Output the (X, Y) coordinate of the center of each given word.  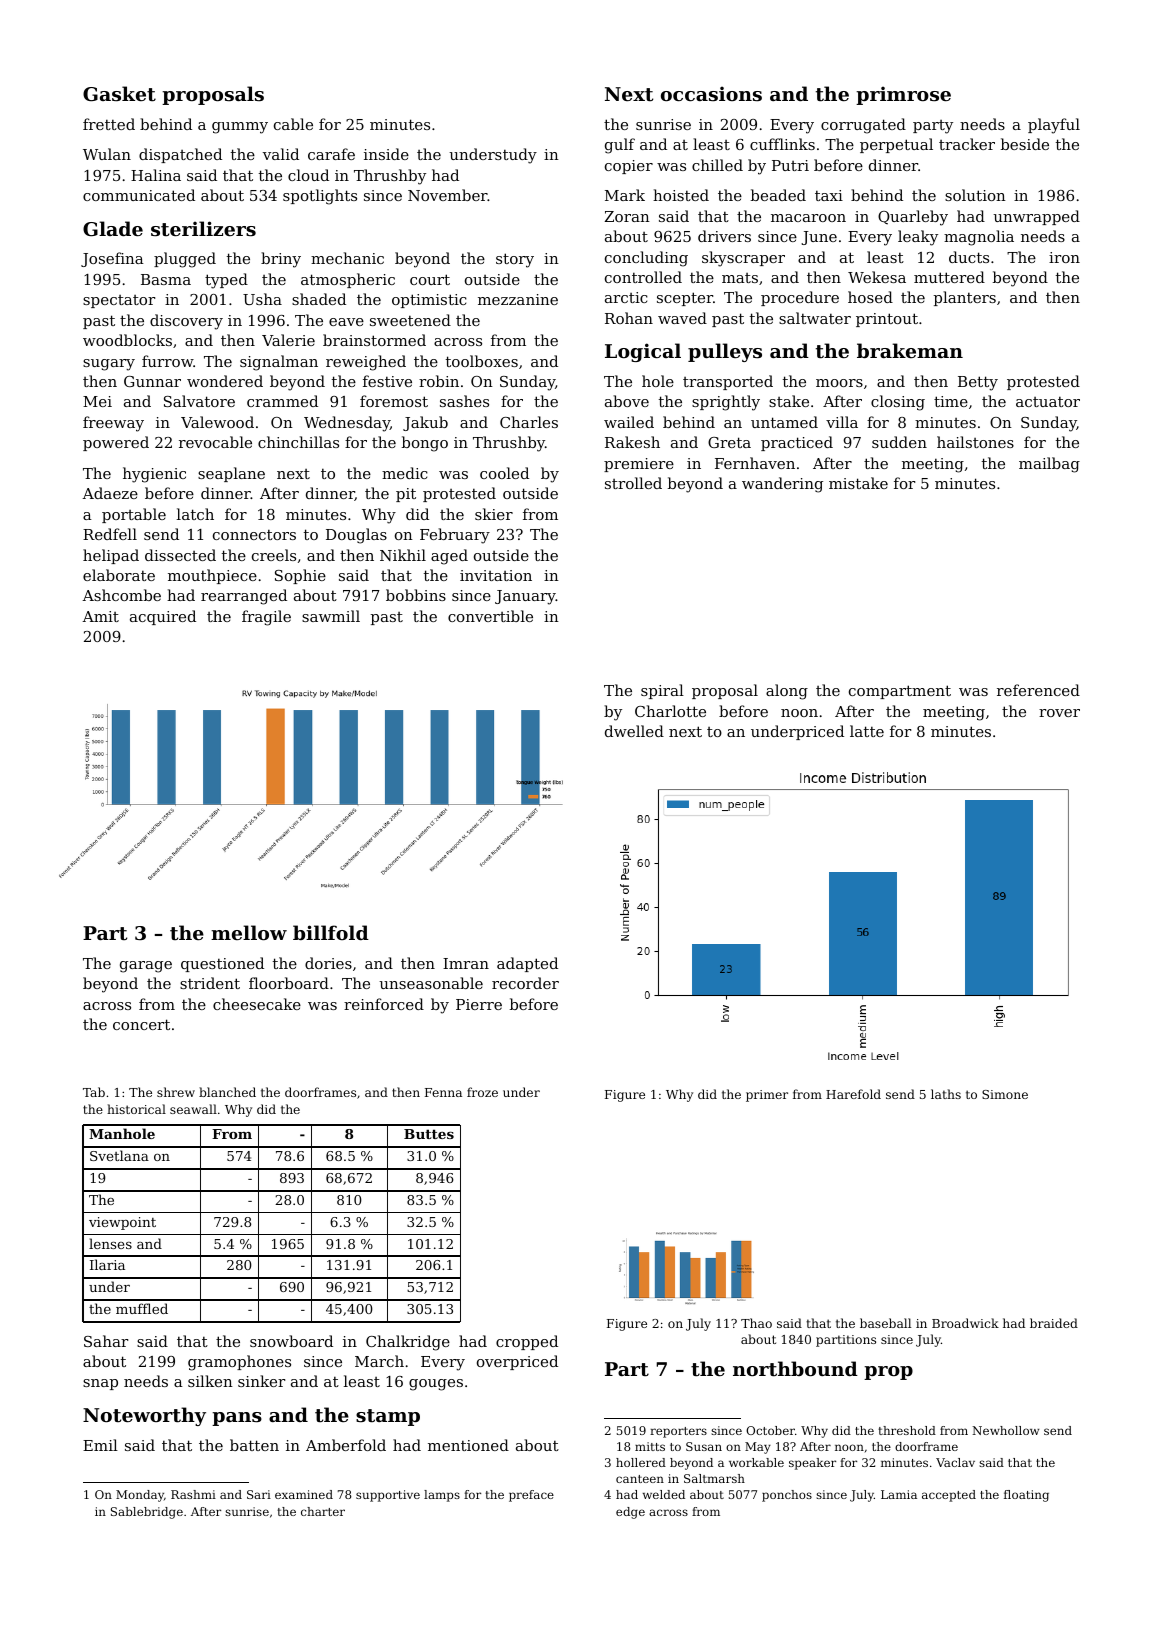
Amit (100, 616)
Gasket (119, 94)
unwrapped (1036, 217)
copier (629, 167)
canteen (640, 1479)
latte (867, 731)
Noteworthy (144, 1416)
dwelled (634, 731)
